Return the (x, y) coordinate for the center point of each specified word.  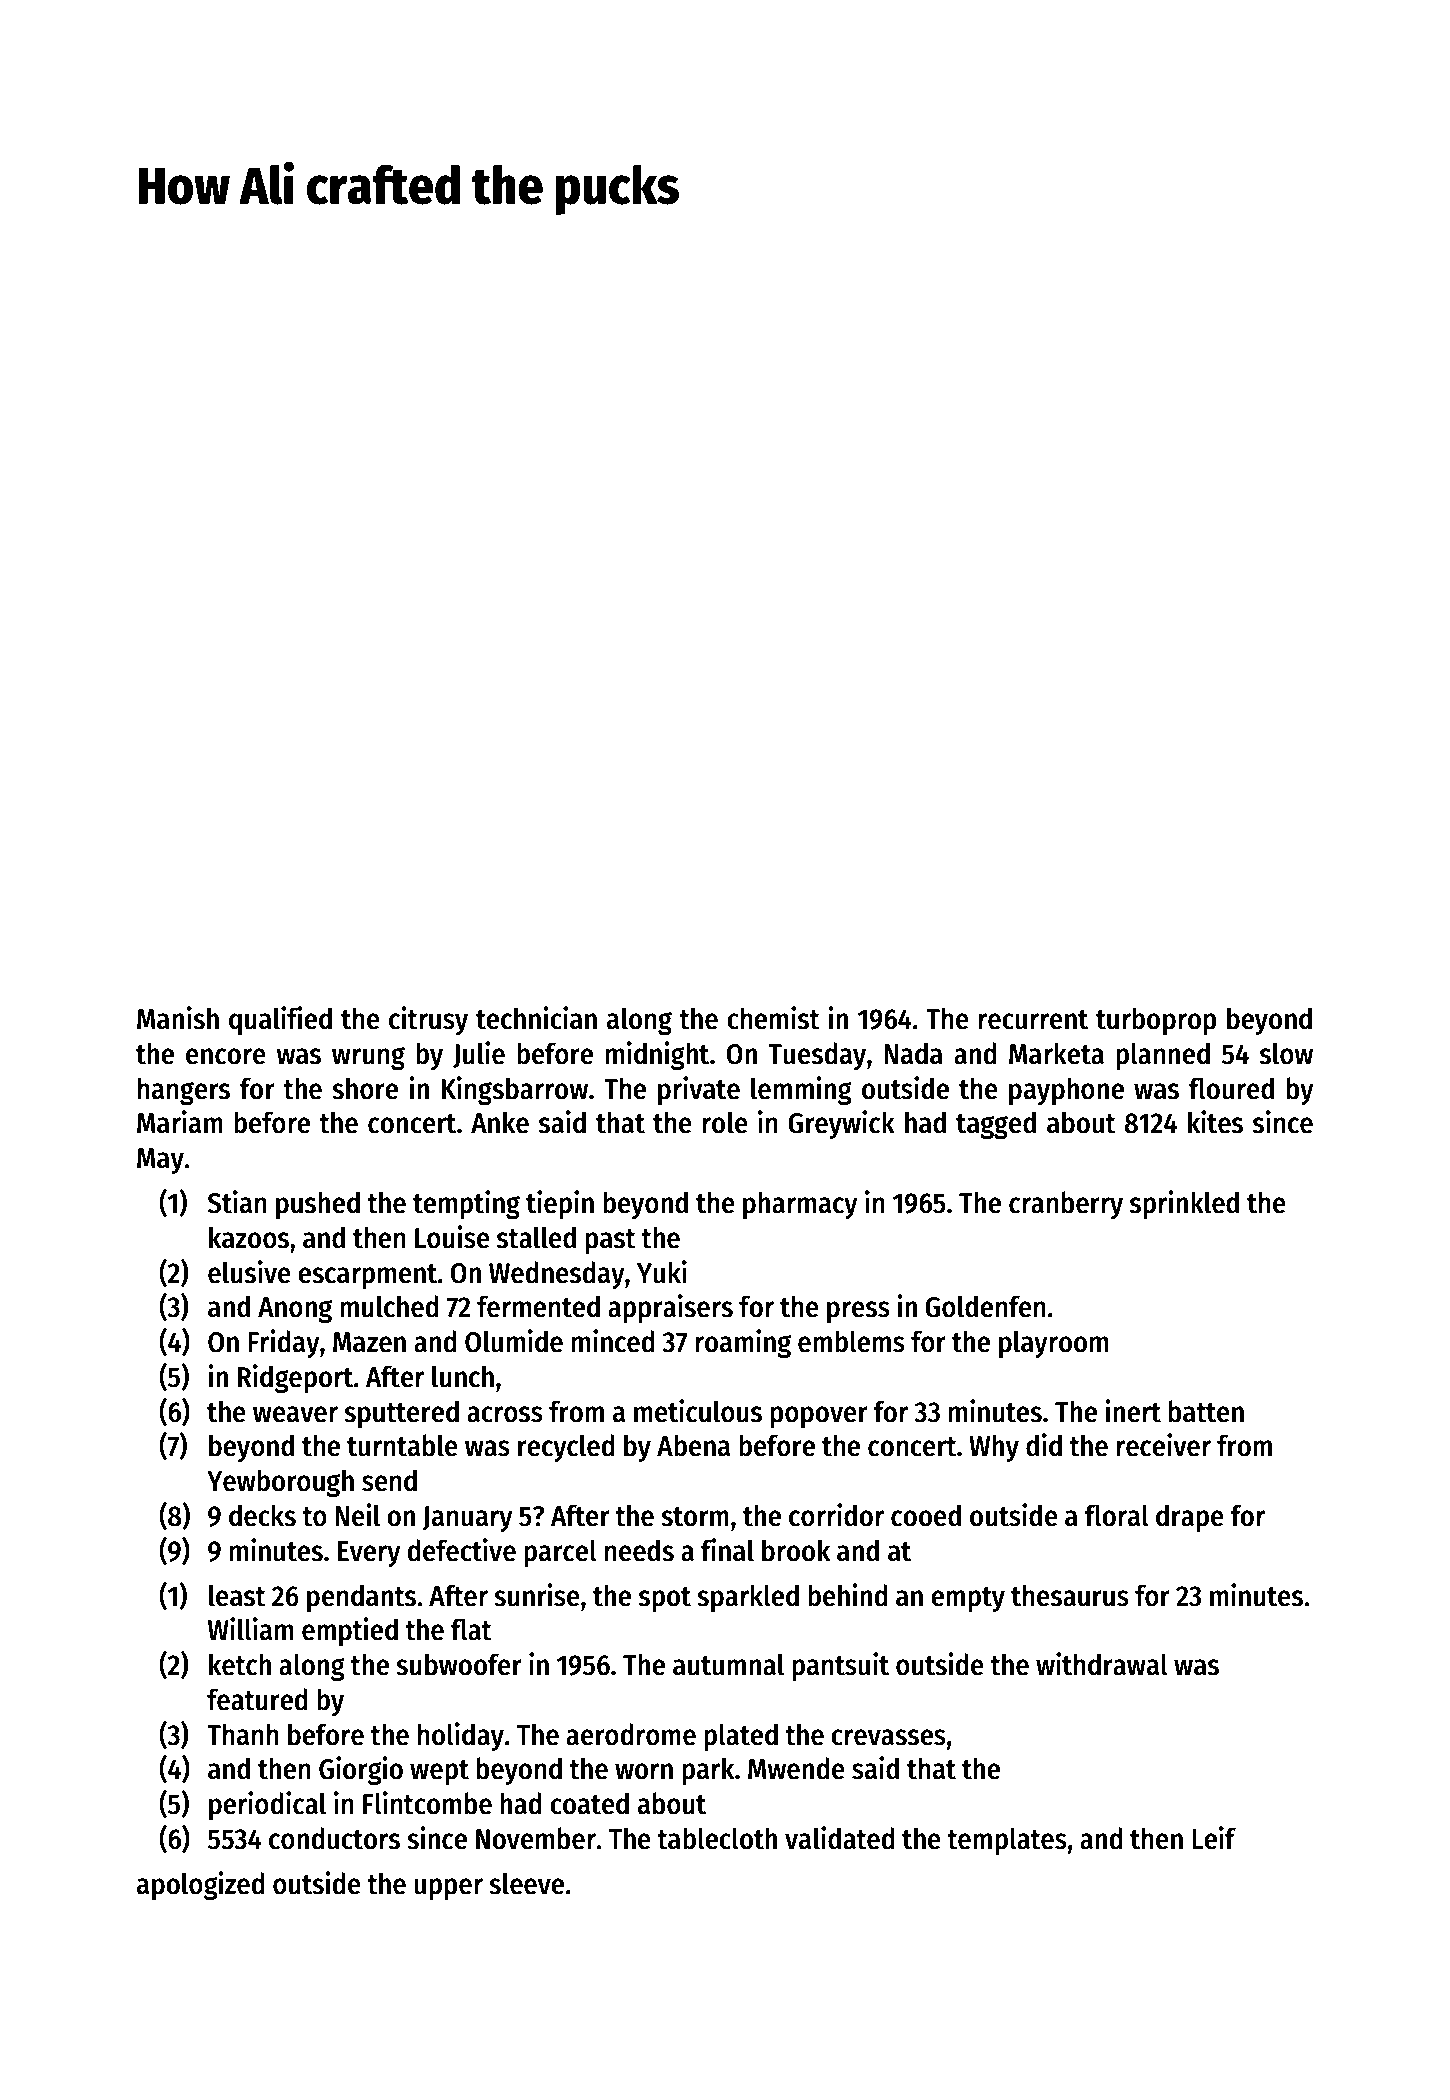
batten (1206, 1411)
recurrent (1033, 1020)
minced (613, 1341)
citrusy (428, 1020)
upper (448, 1889)
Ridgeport (295, 1379)
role (725, 1122)
